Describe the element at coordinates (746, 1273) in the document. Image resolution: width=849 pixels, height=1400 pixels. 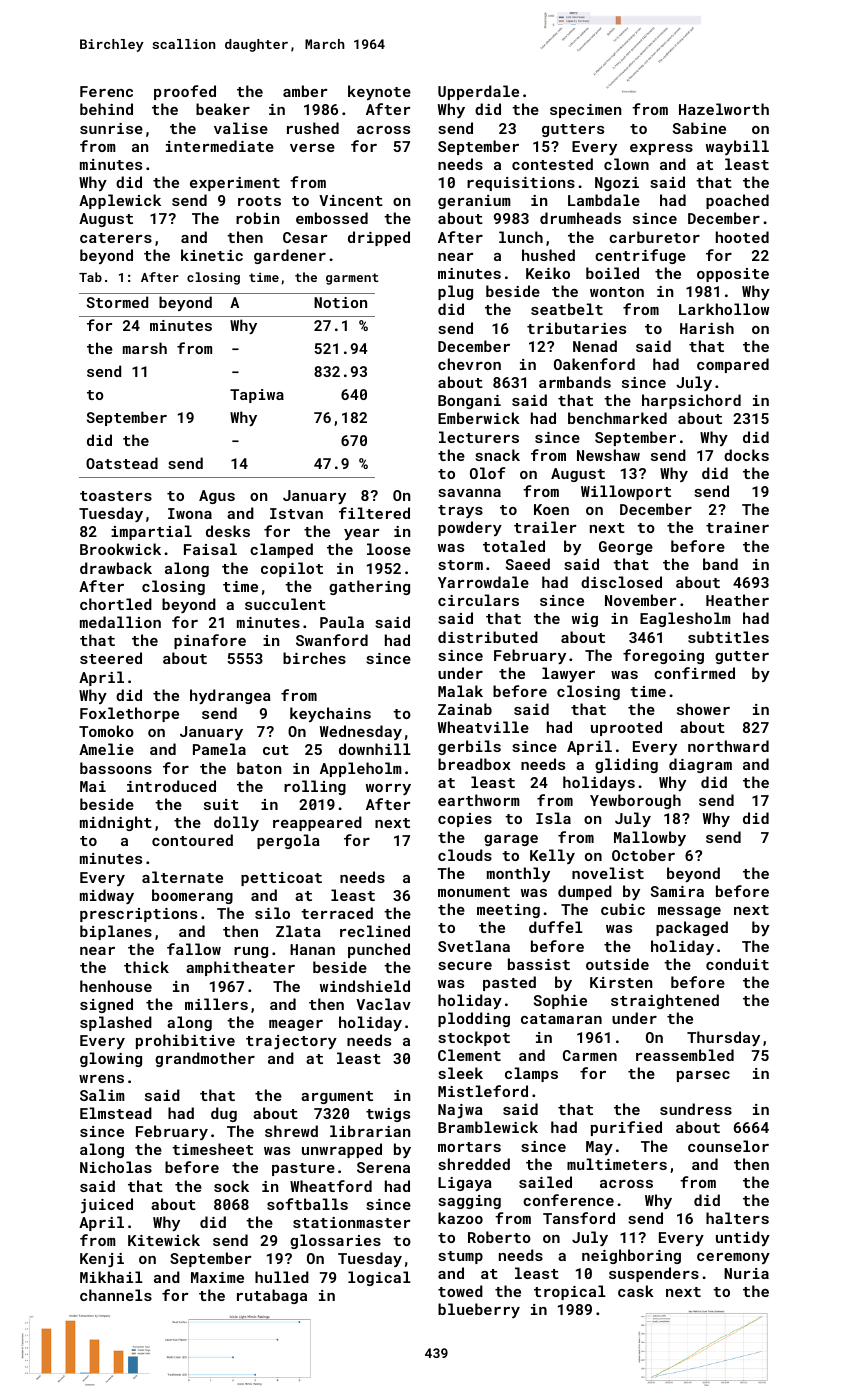
I see `Nuria` at that location.
